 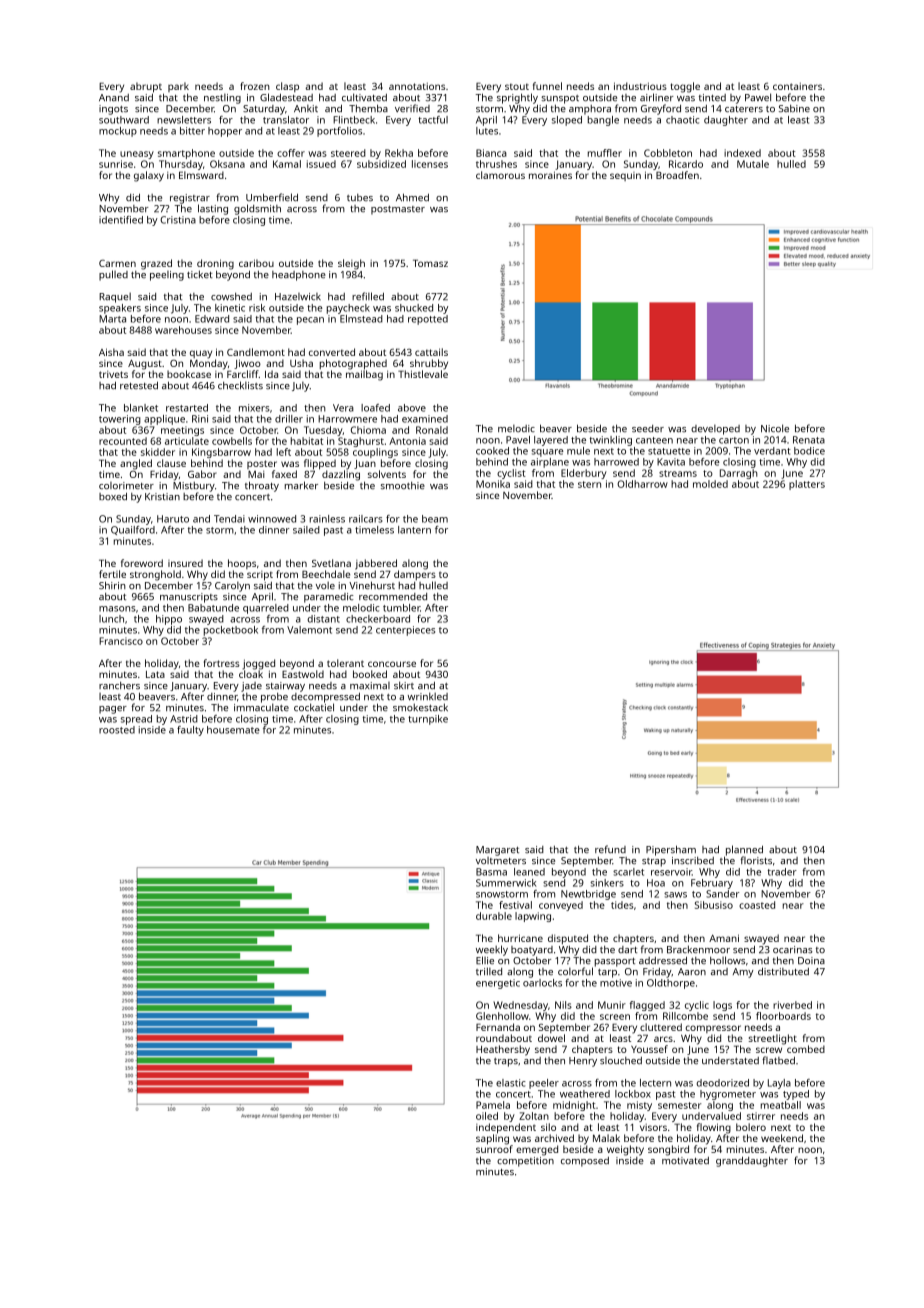 What do you see at coordinates (502, 1016) in the page?
I see `Glenhollow` at bounding box center [502, 1016].
